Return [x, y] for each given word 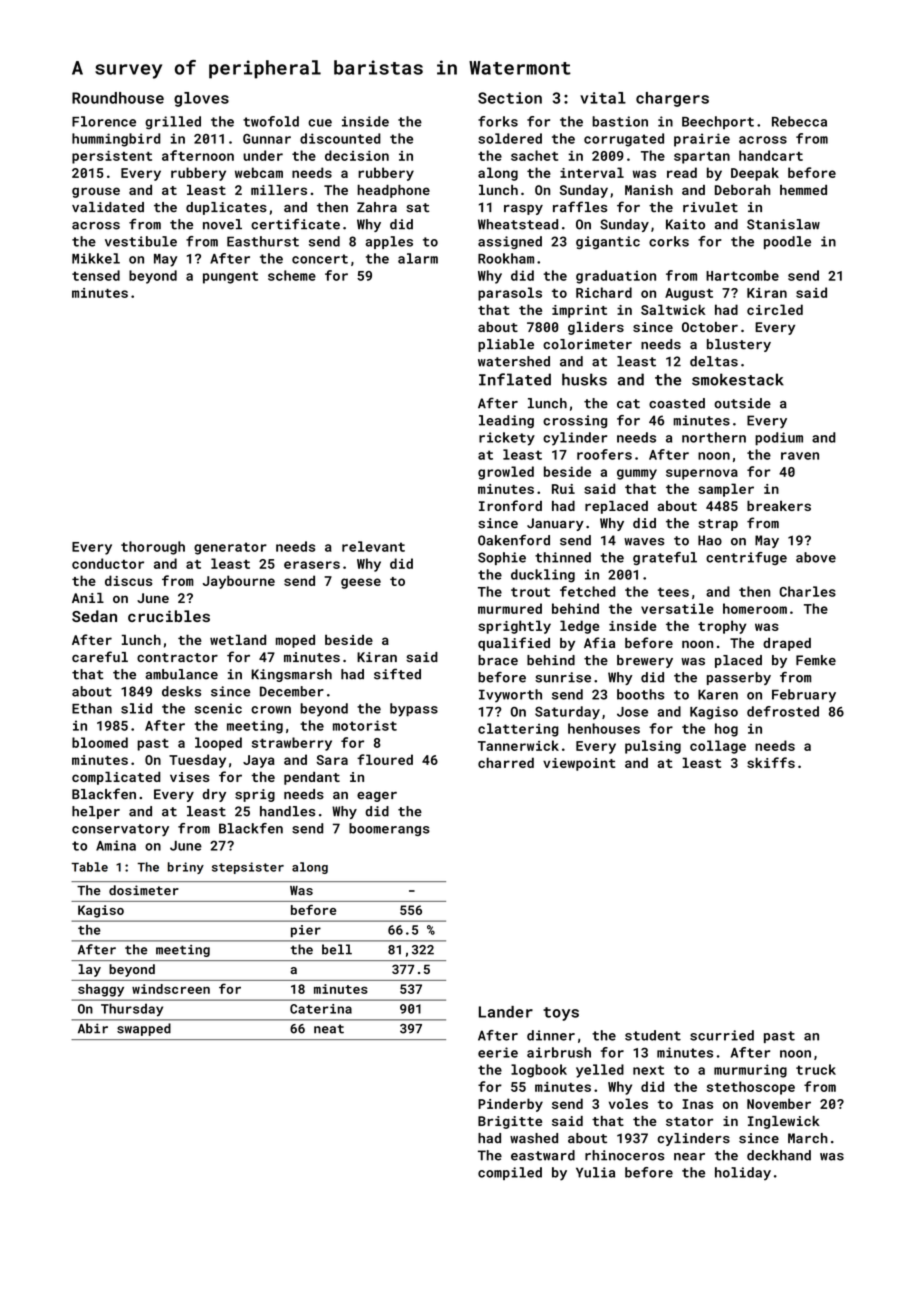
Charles [807, 591]
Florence [104, 121]
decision [357, 155]
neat [329, 1029]
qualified [514, 644]
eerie [498, 1052]
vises [190, 777]
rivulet [710, 207]
